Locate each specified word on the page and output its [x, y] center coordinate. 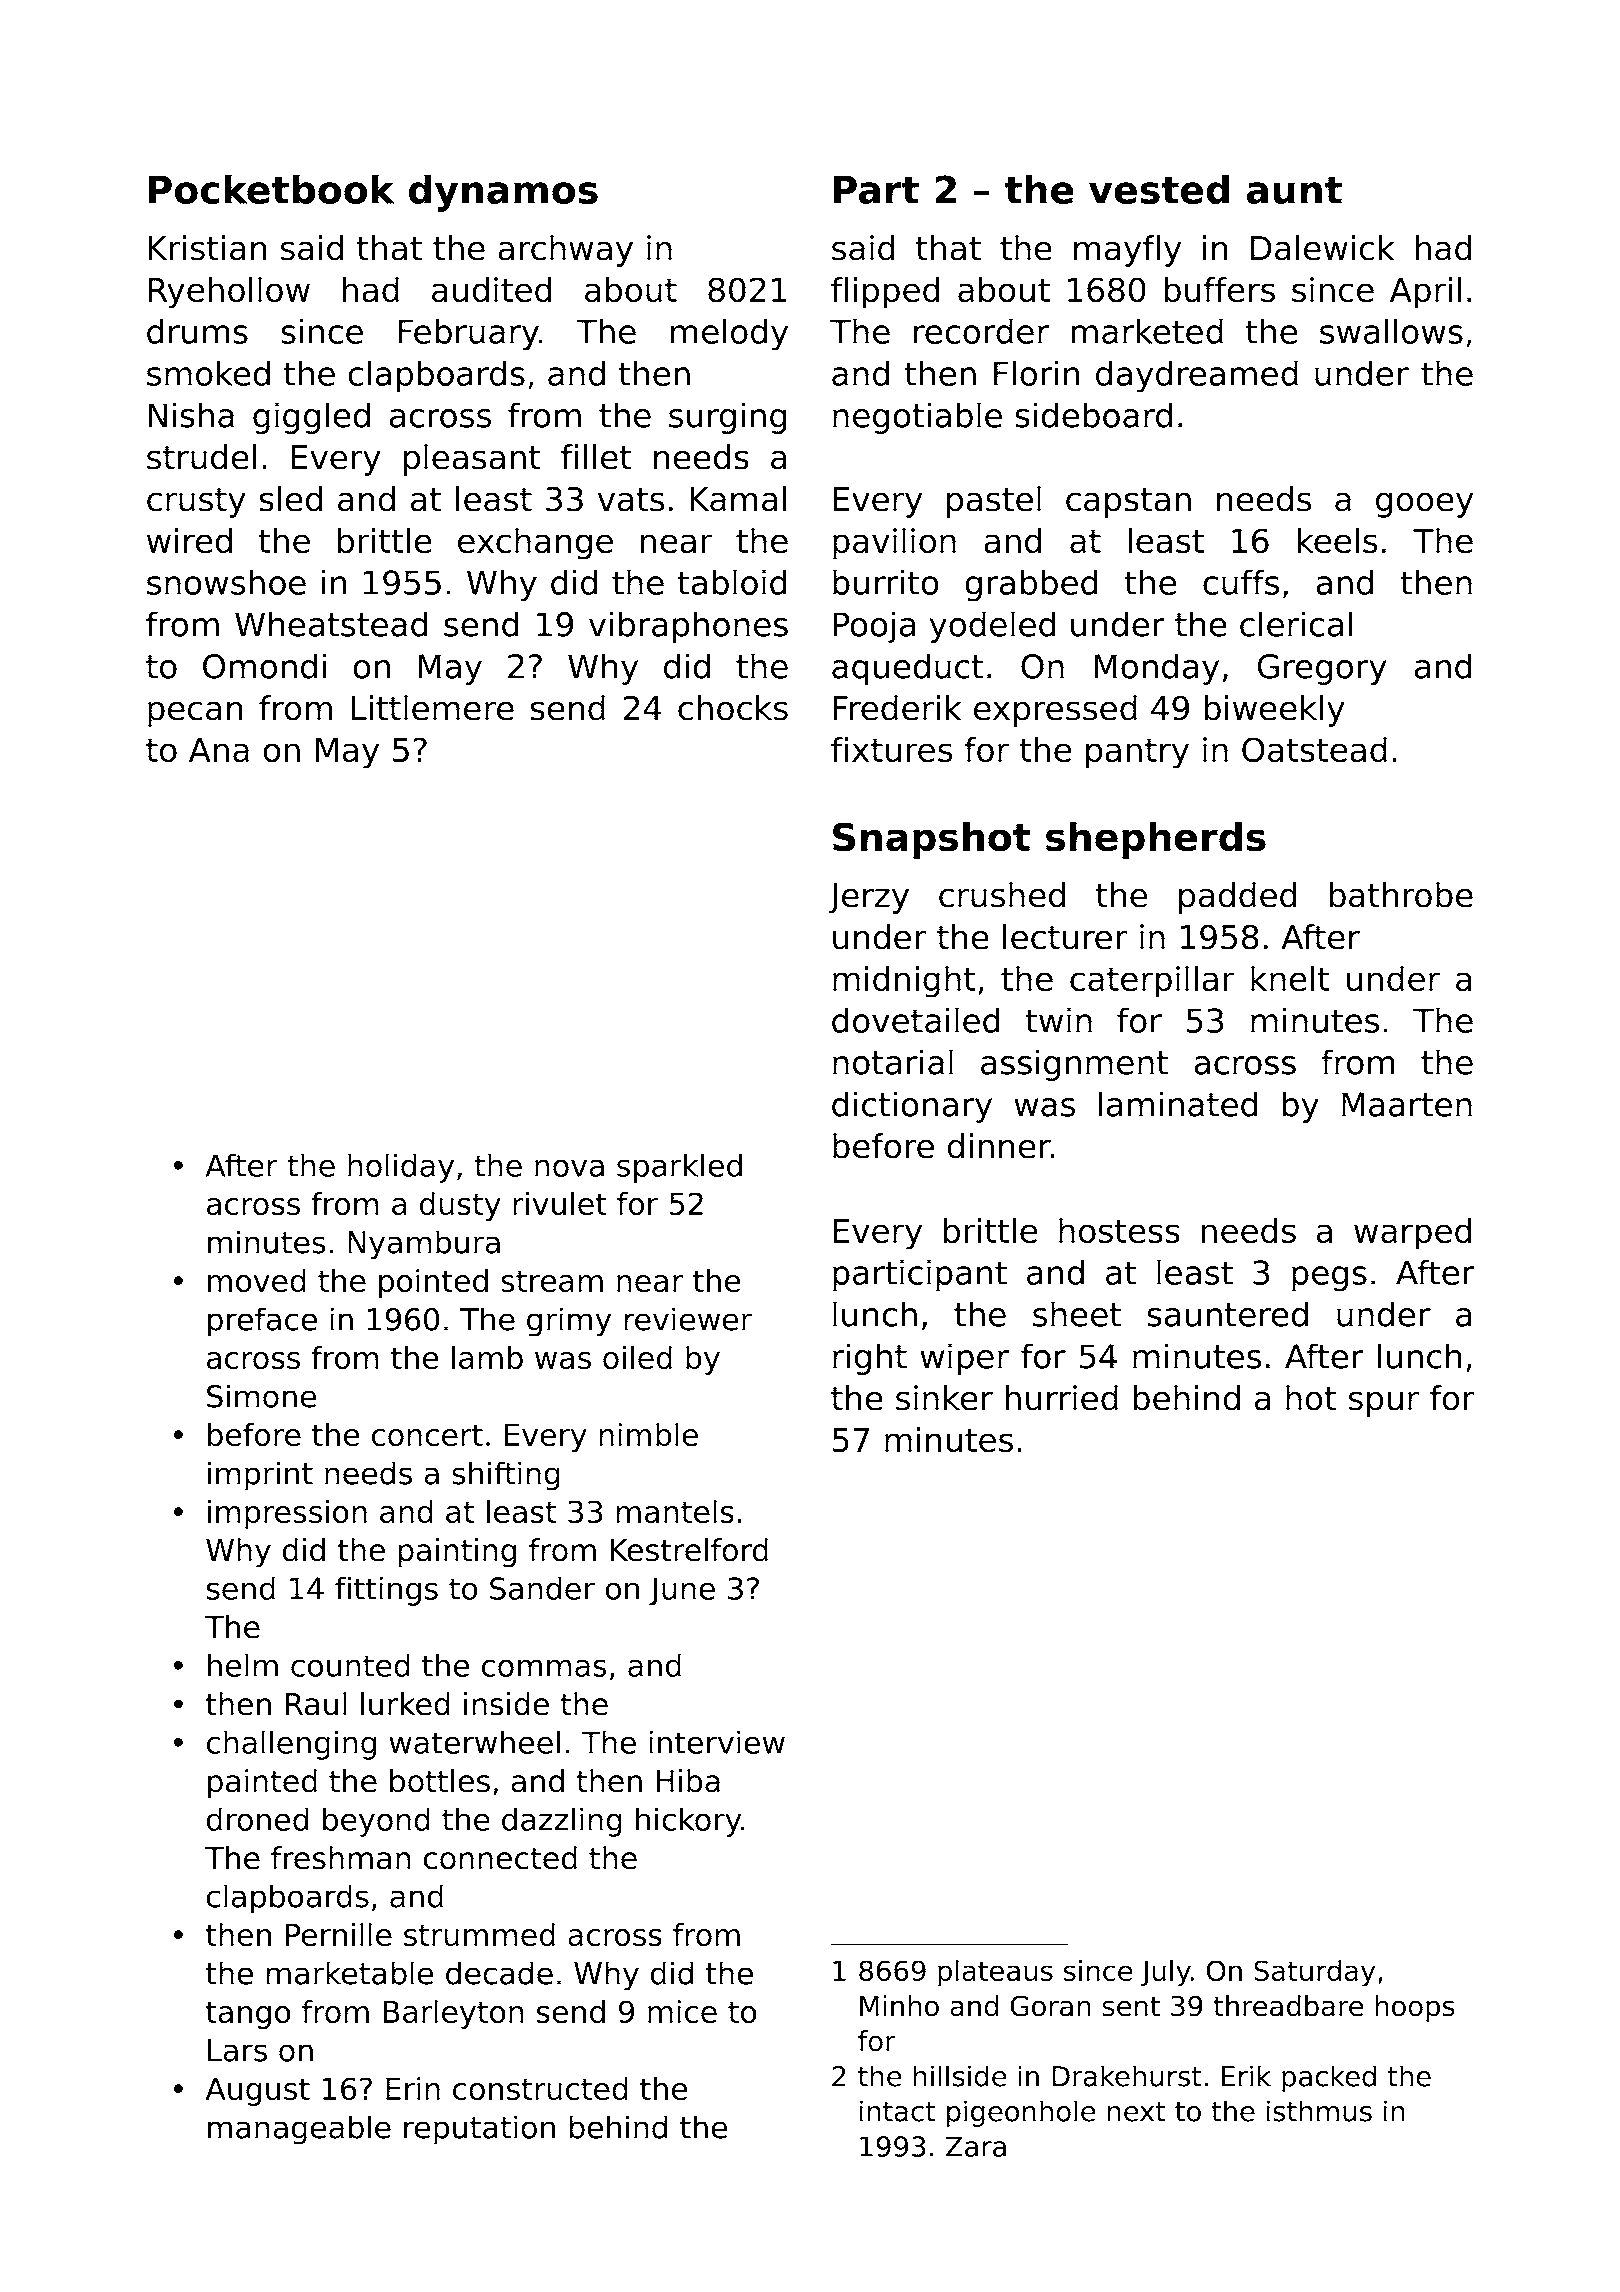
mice [682, 2012]
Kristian [207, 248]
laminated [1178, 1104]
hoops [1415, 2008]
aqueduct [908, 669]
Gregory [1321, 669]
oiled [637, 1358]
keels [1338, 541]
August [257, 2091]
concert [427, 1435]
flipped [885, 293]
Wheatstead [331, 624]
